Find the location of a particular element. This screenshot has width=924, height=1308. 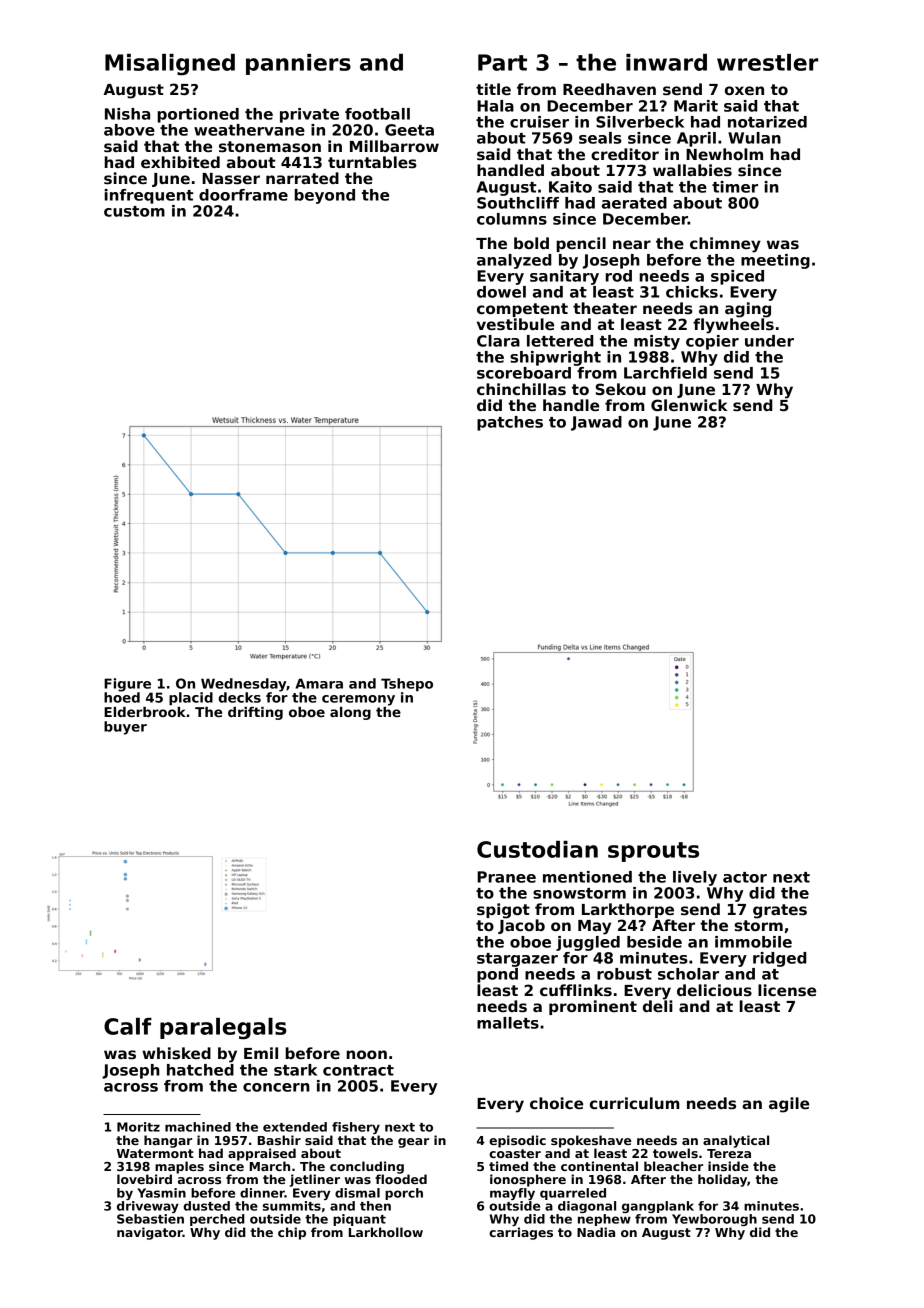

Jawad is located at coordinates (596, 423).
